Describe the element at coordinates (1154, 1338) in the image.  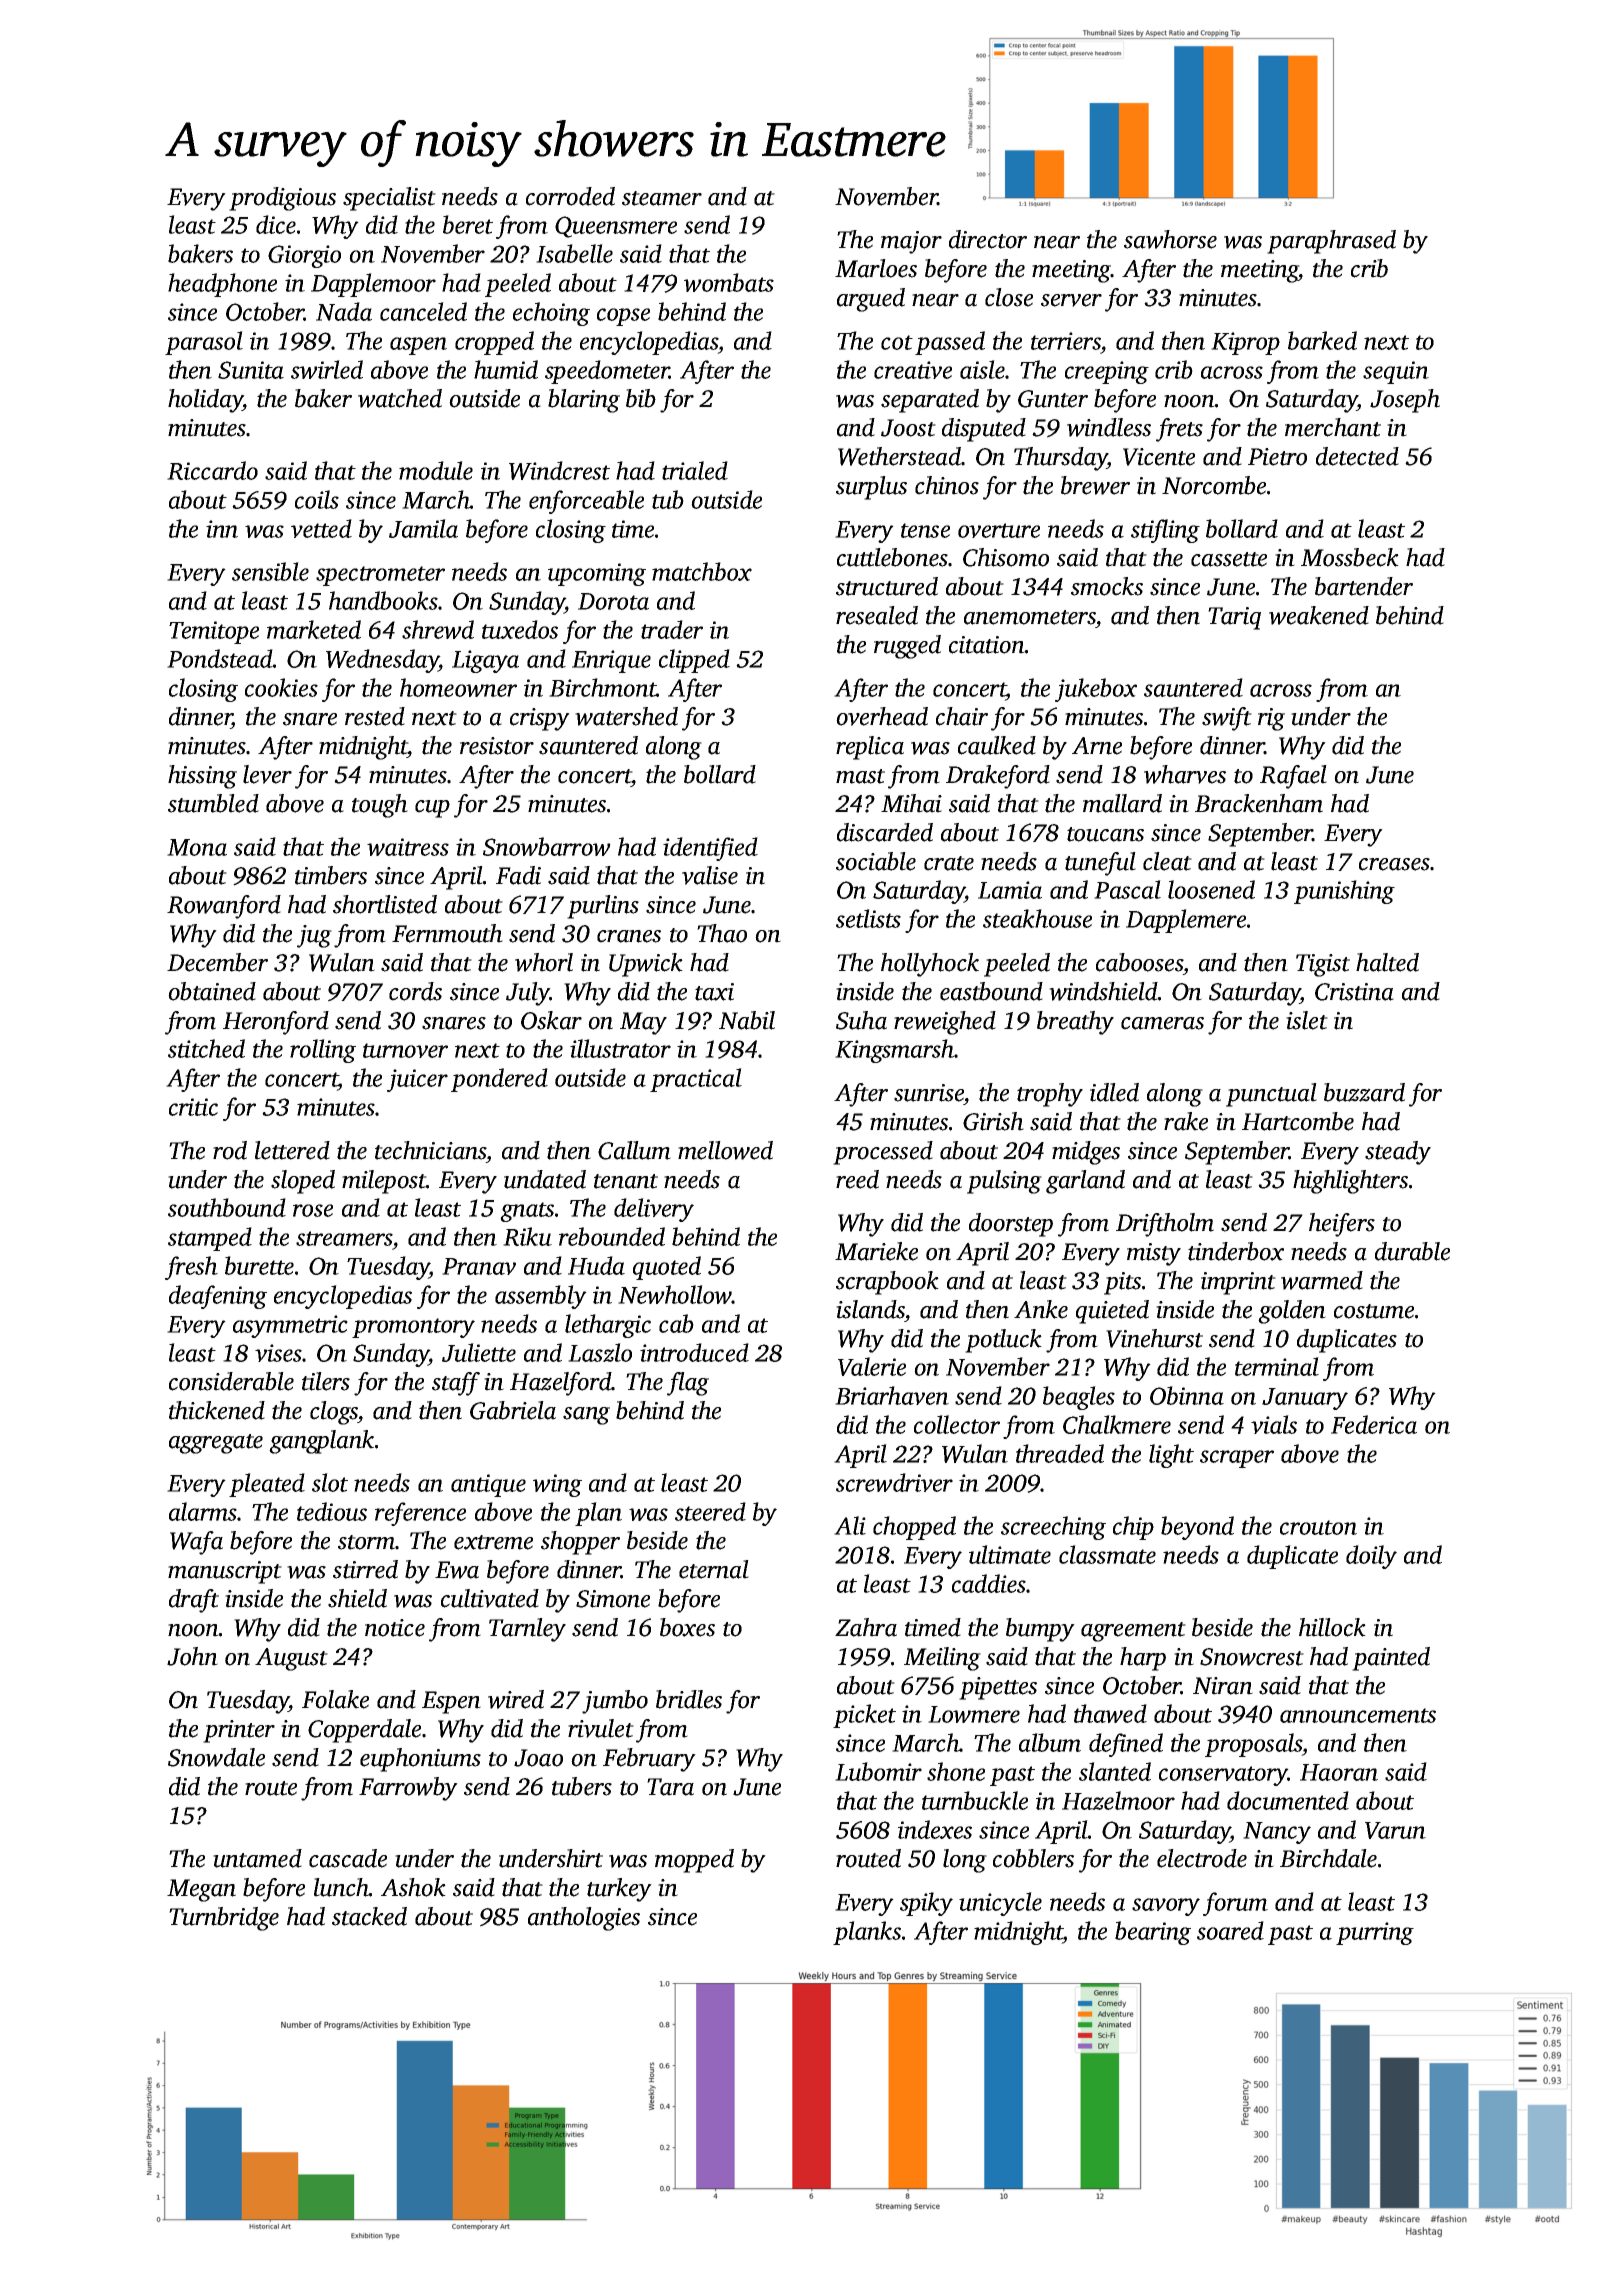
I see `Vinehurst` at that location.
